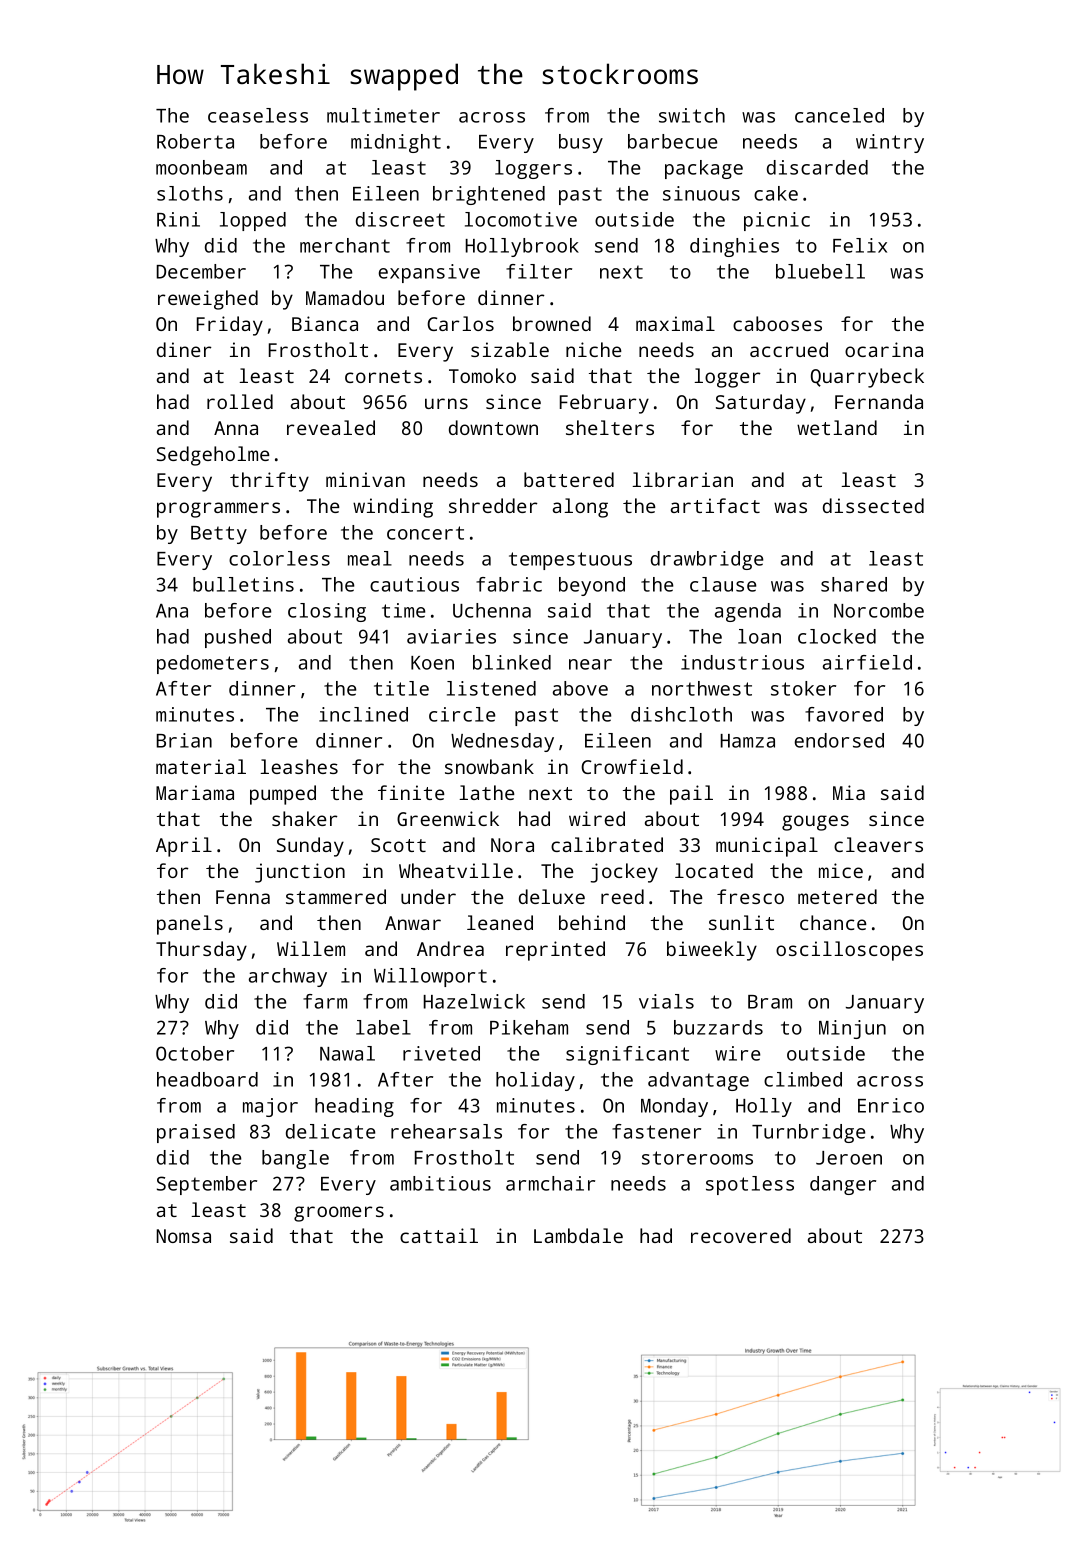  Describe the element at coordinates (295, 1159) in the screenshot. I see `bangle` at that location.
